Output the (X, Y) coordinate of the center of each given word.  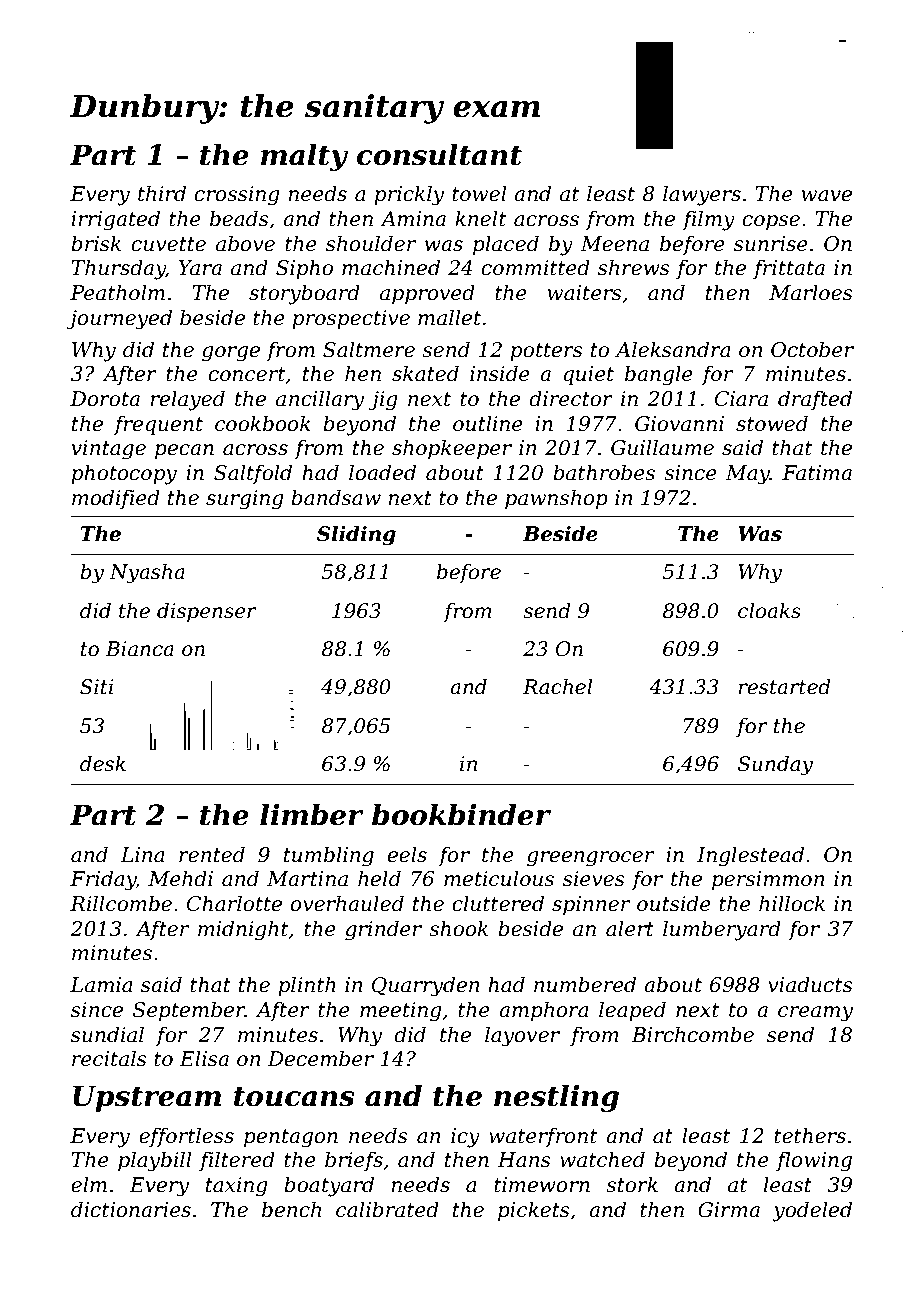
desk (103, 764)
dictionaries (131, 1209)
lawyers (702, 195)
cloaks (769, 611)
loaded (382, 472)
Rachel (557, 687)
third (162, 193)
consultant (439, 155)
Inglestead (750, 856)
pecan (184, 451)
